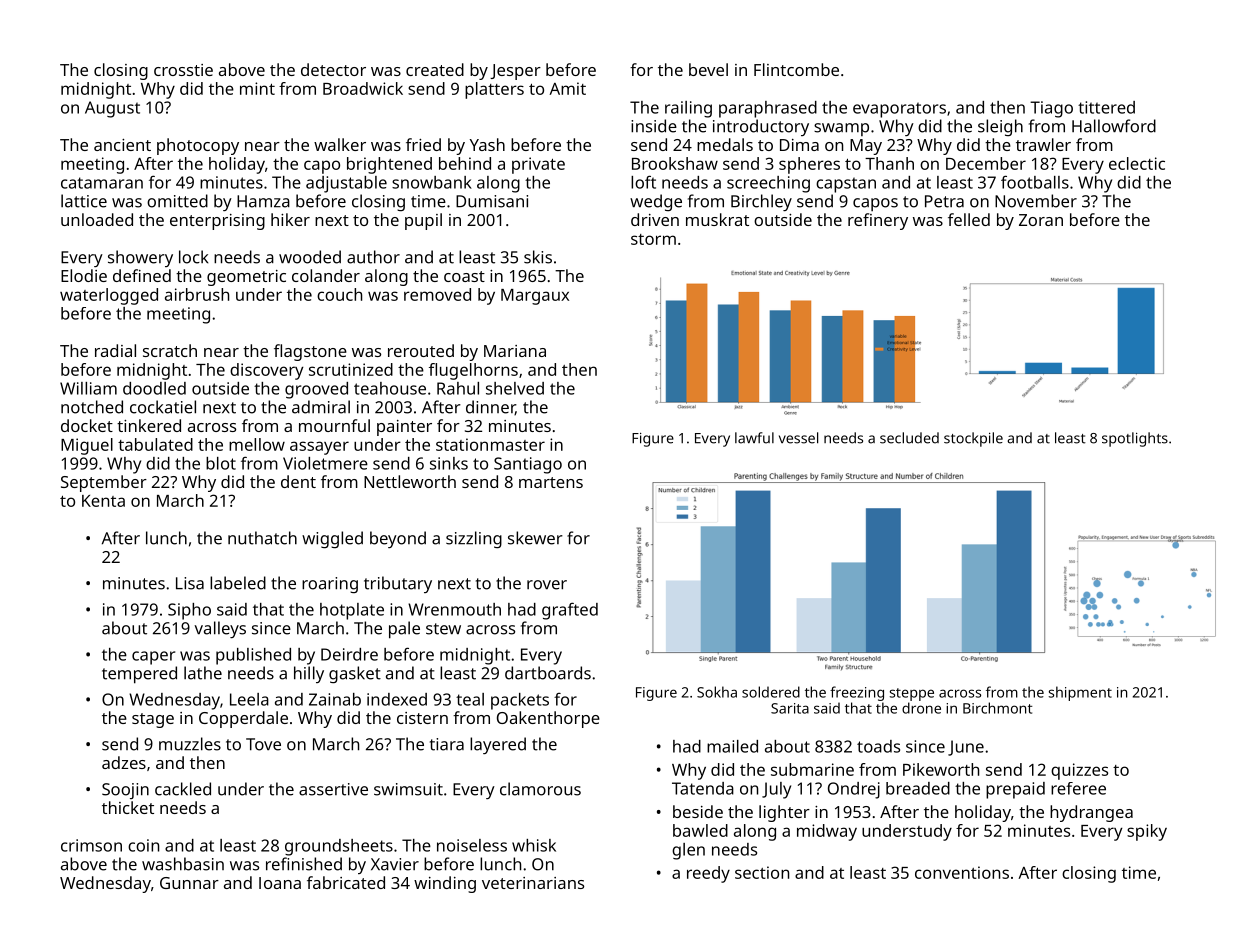 This screenshot has width=1233, height=952. What do you see at coordinates (333, 69) in the screenshot?
I see `detector` at bounding box center [333, 69].
